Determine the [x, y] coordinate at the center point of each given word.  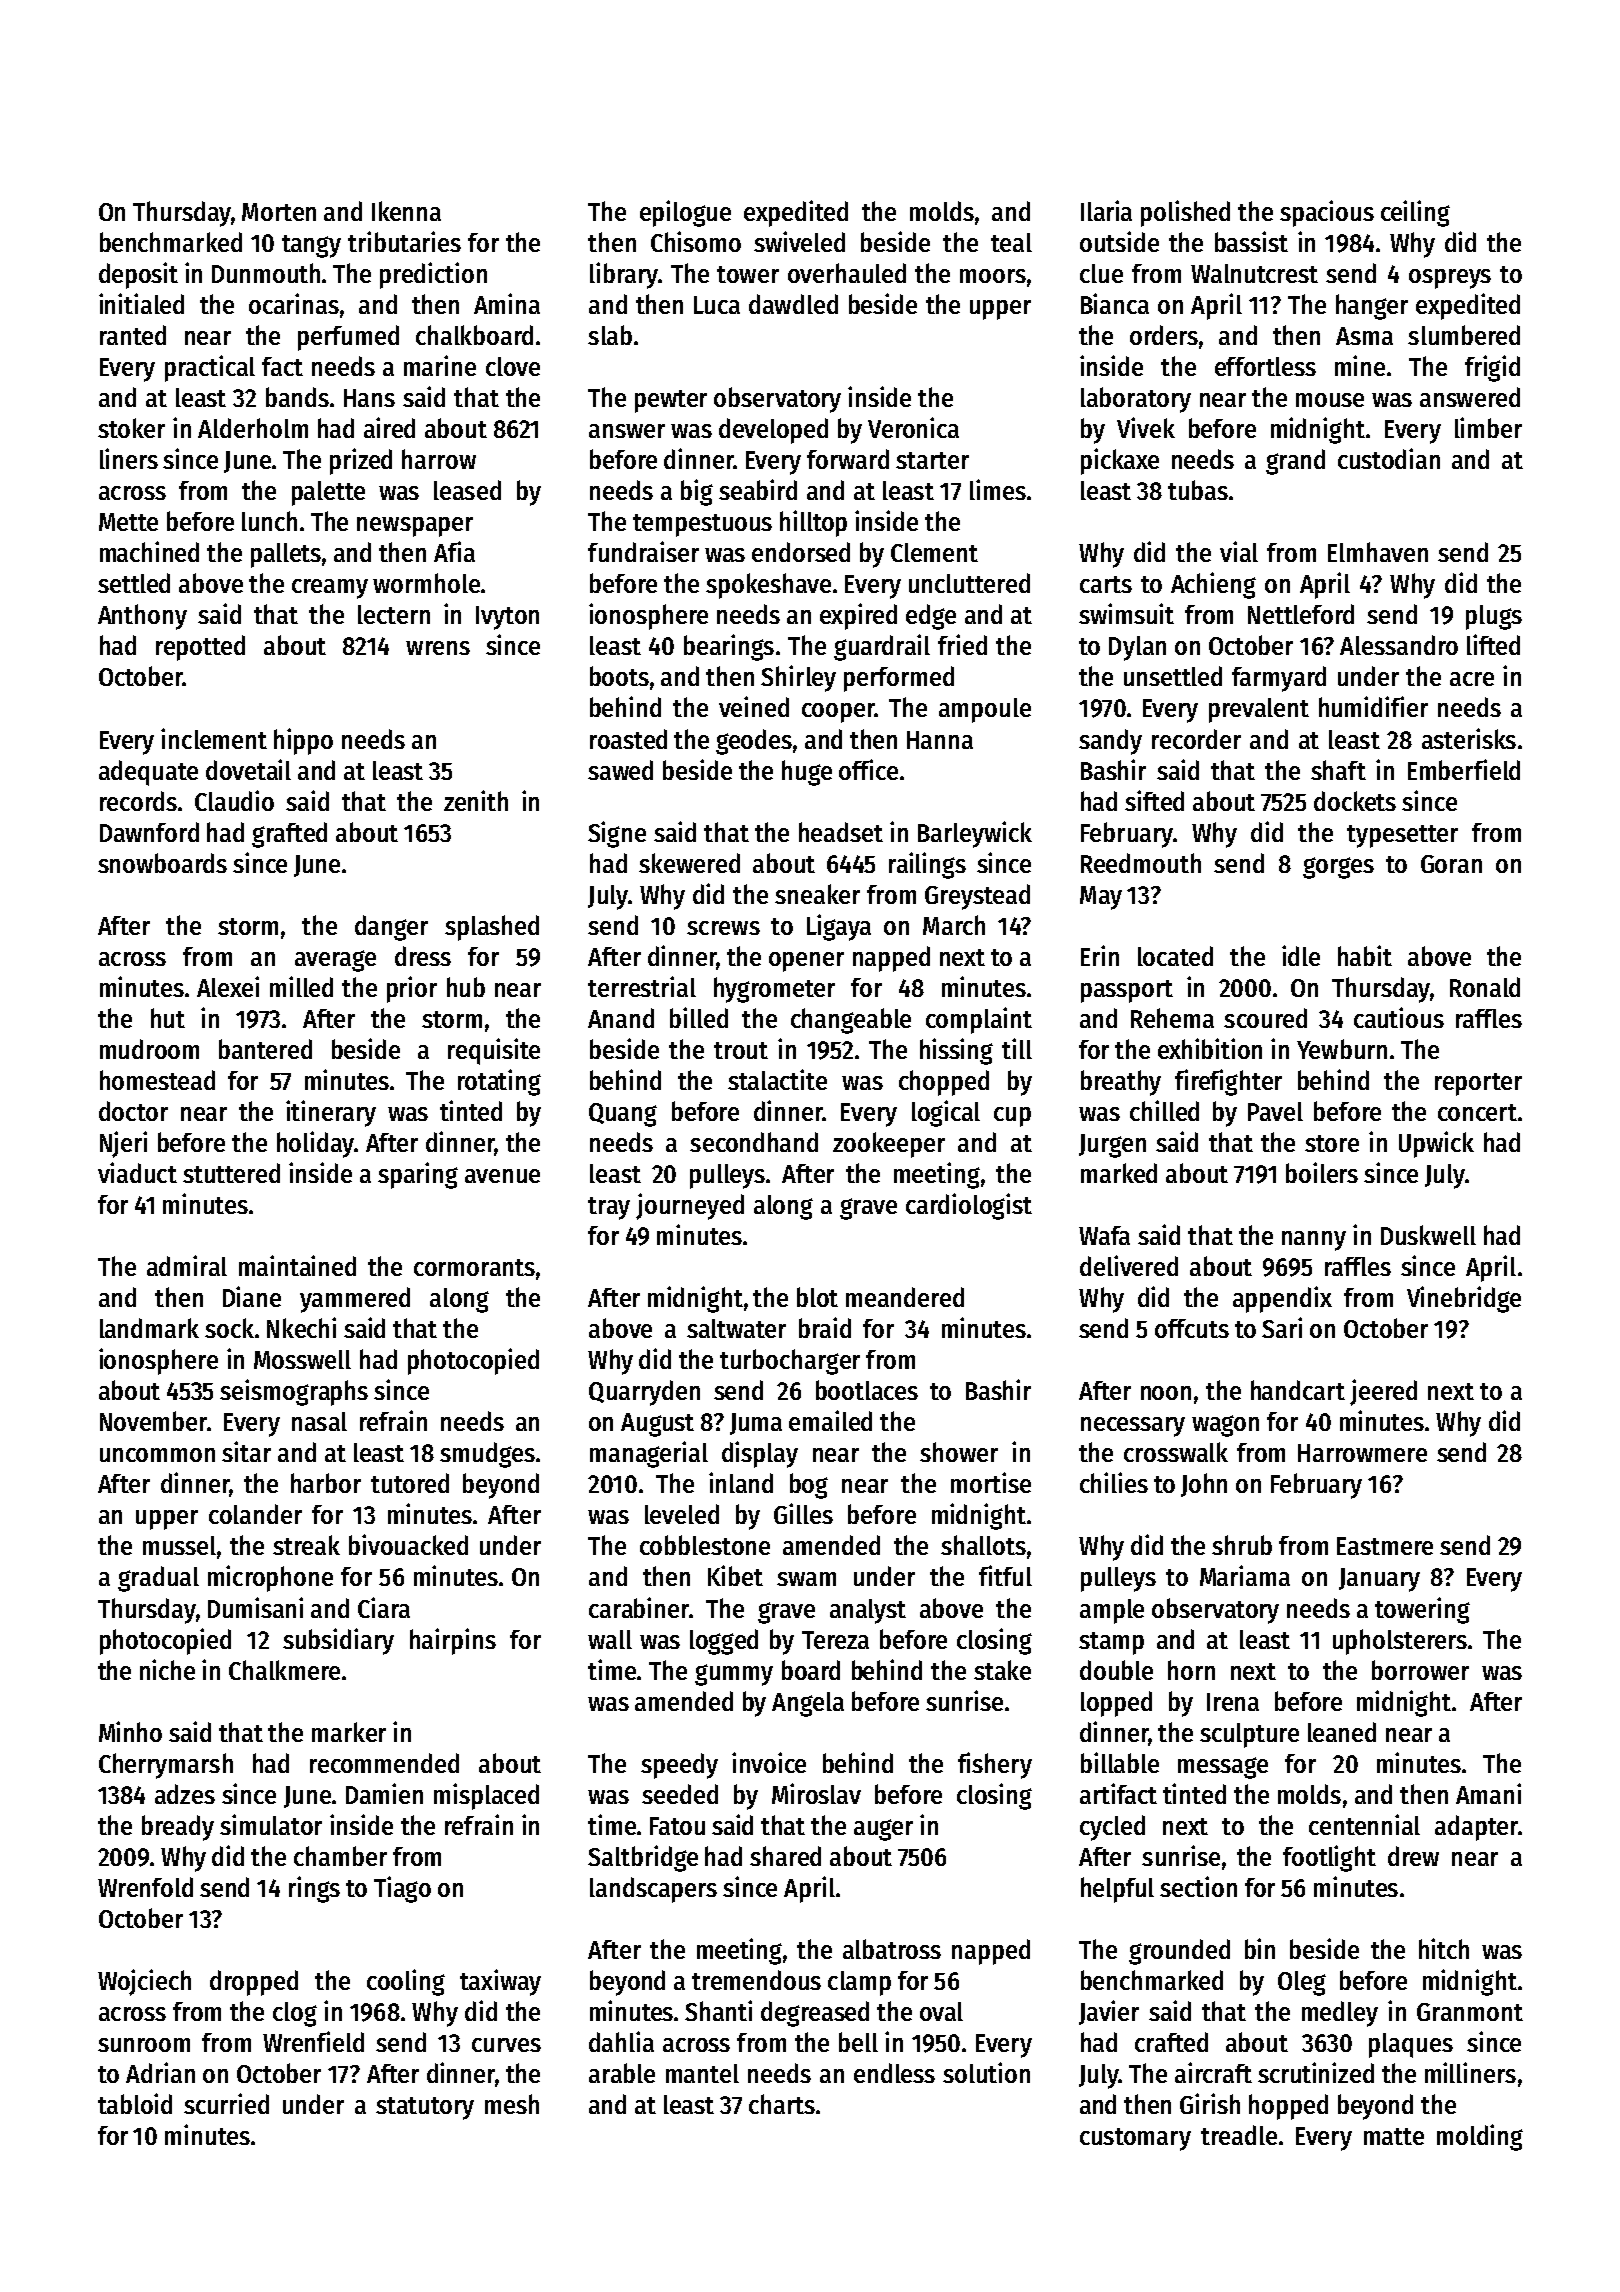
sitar [246, 1451]
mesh [512, 2104]
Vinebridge [1464, 1299]
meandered [905, 1297]
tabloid [135, 2103]
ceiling [1415, 213]
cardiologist [969, 1206]
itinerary [331, 1113]
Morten [279, 212]
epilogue [685, 213]
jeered [1383, 1392]
